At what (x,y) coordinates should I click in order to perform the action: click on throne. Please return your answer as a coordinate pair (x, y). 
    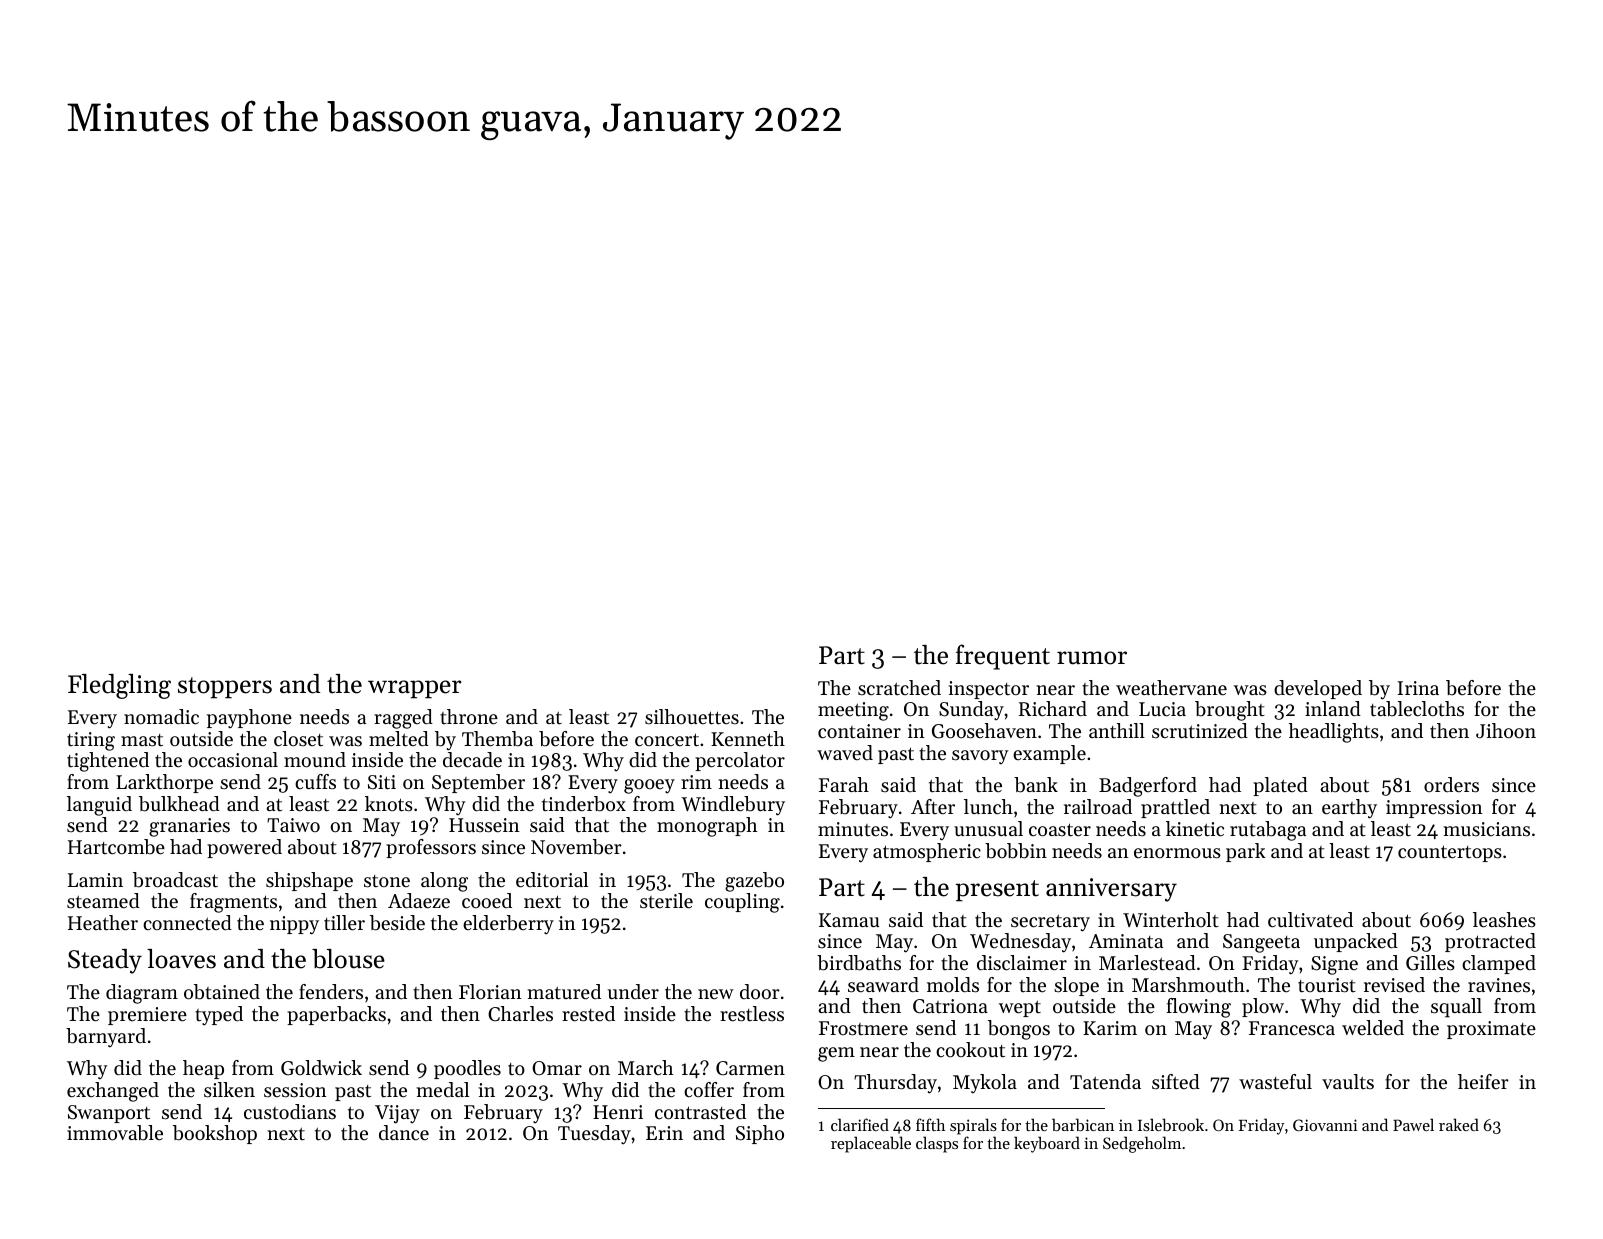
    Looking at the image, I should click on (469, 717).
